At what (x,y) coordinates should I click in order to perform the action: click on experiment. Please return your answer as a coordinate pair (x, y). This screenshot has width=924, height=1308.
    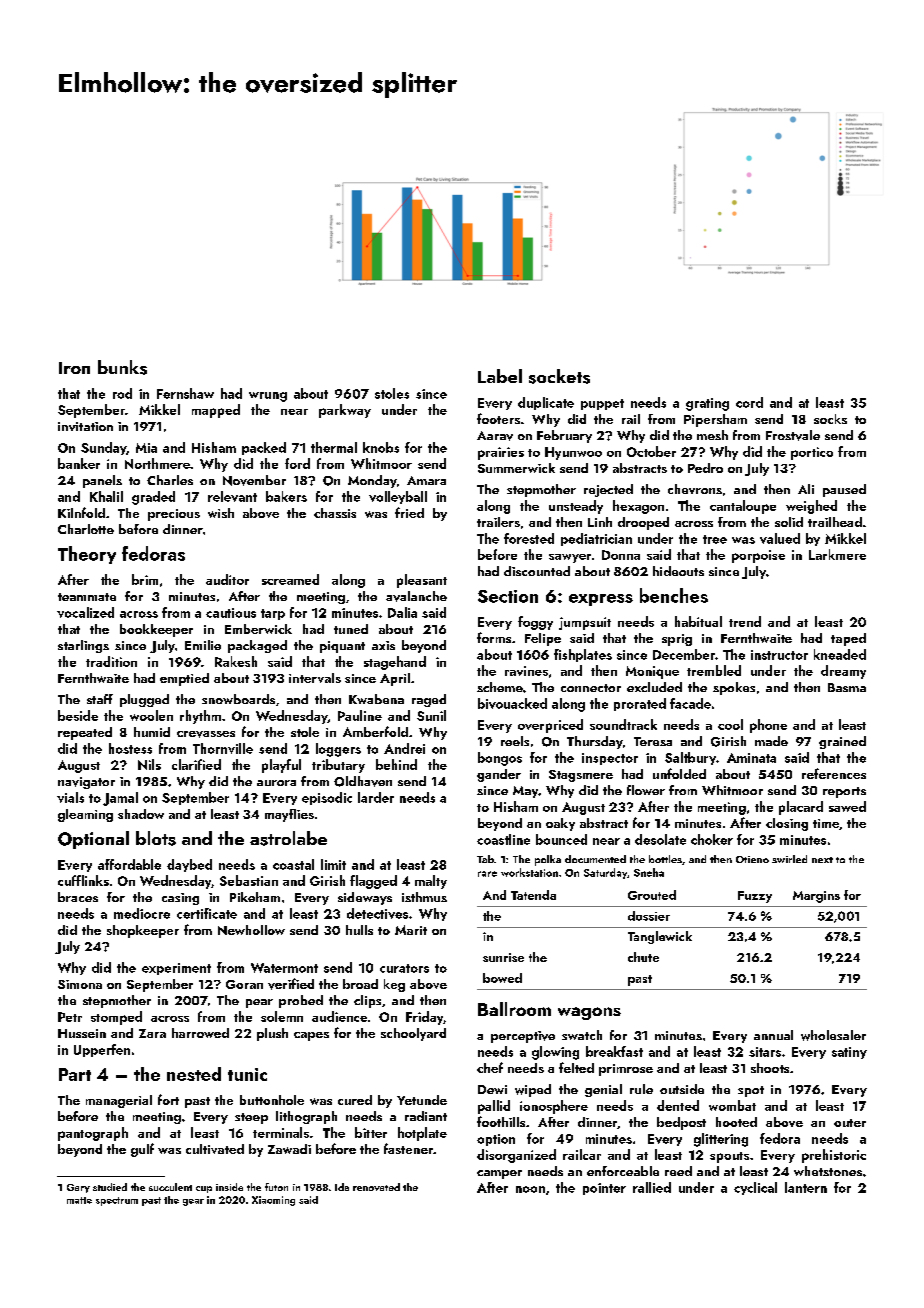
    Looking at the image, I should click on (176, 969).
